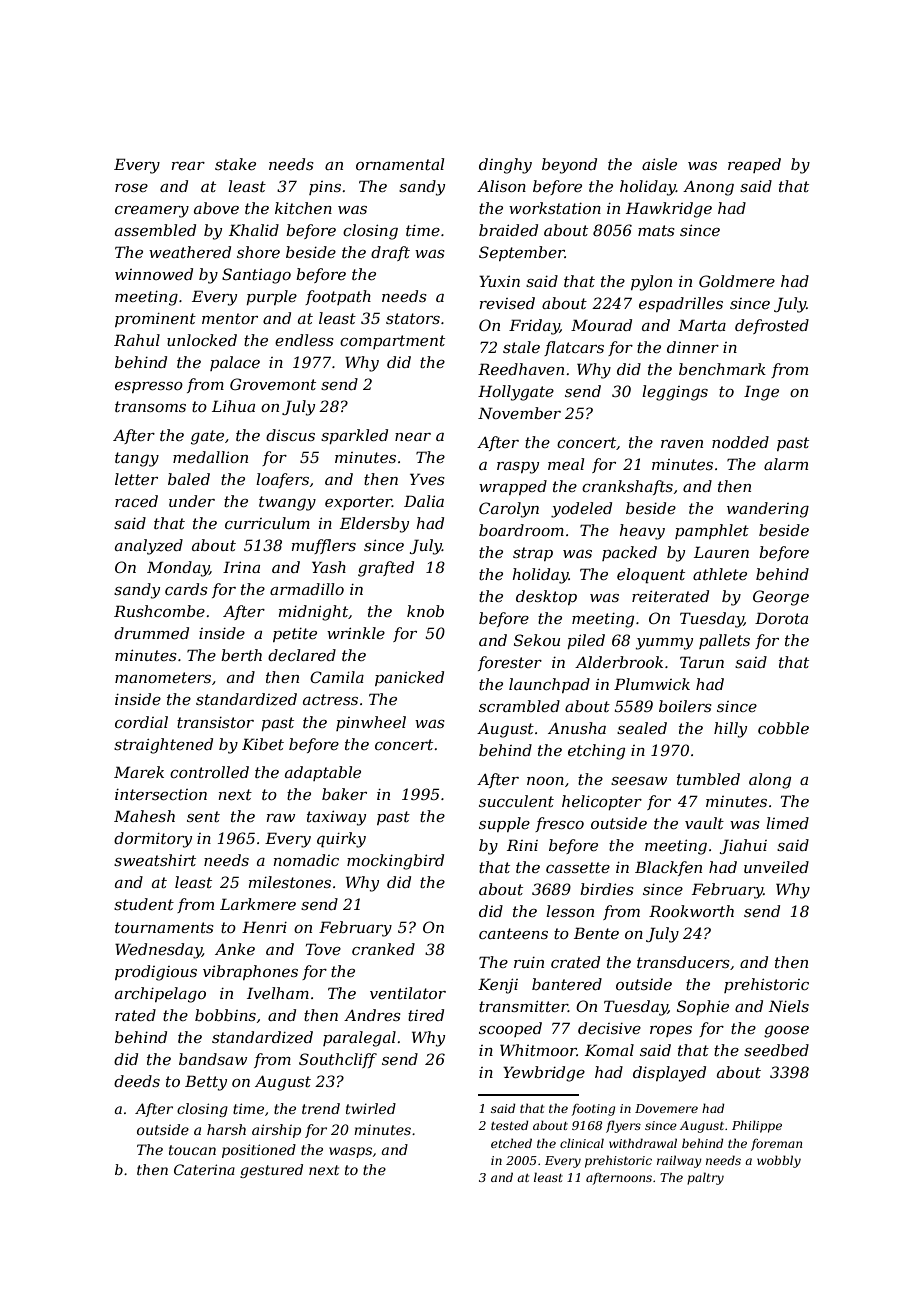 This document has width=924, height=1311. Describe the element at coordinates (679, 1161) in the document. I see `railway` at that location.
